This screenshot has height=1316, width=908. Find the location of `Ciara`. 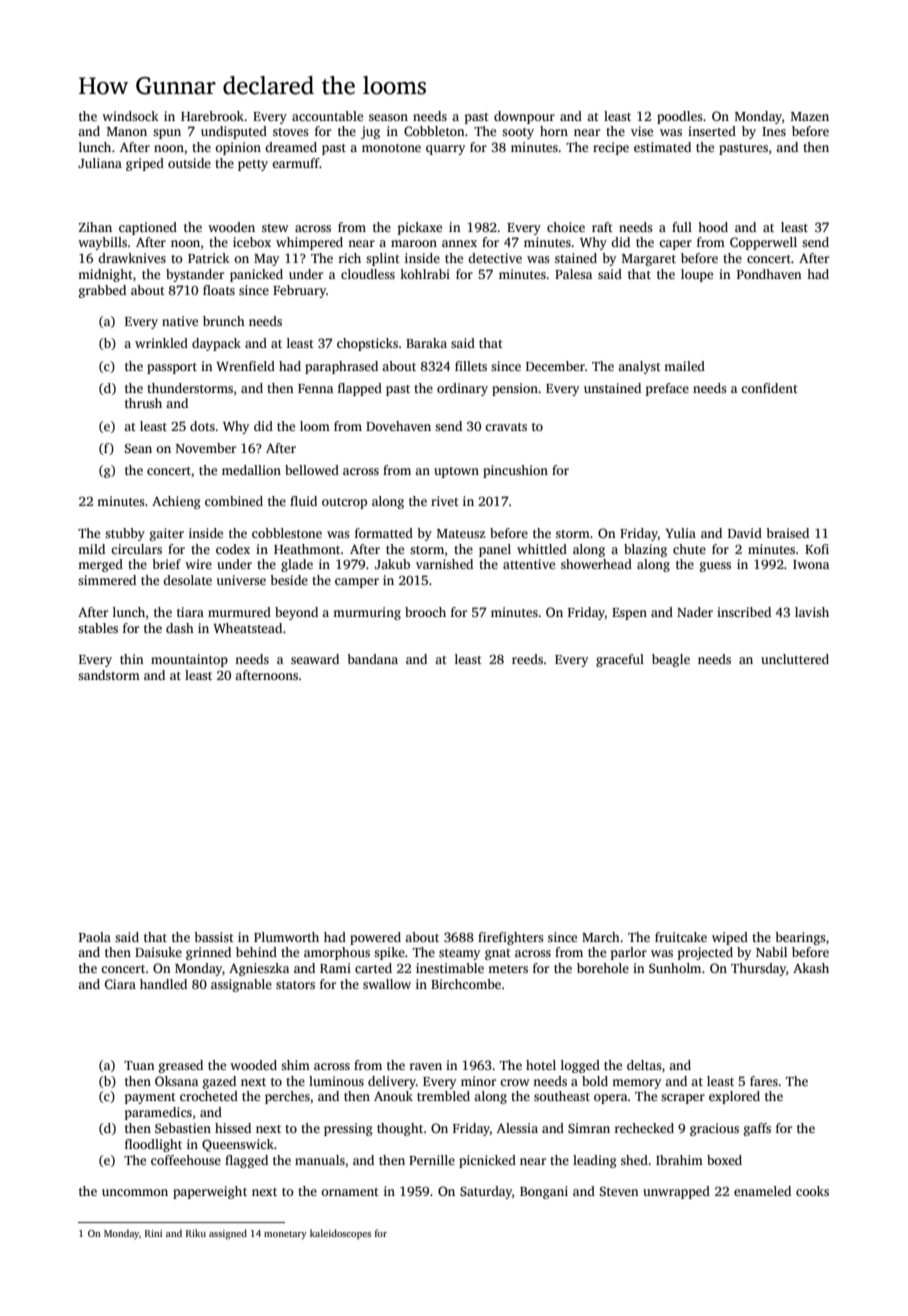

Ciara is located at coordinates (120, 984).
